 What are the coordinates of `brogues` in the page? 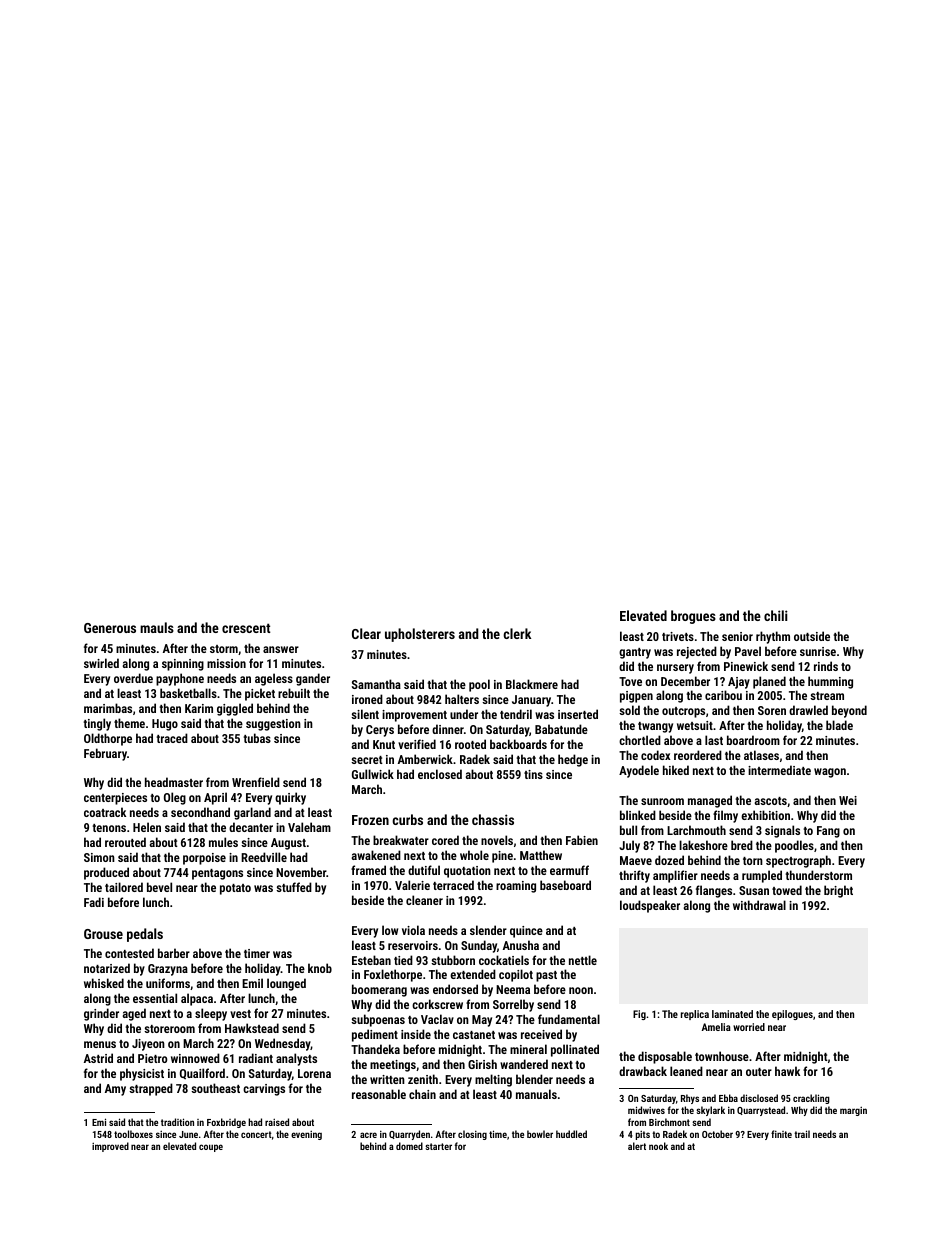 It's located at (693, 617).
